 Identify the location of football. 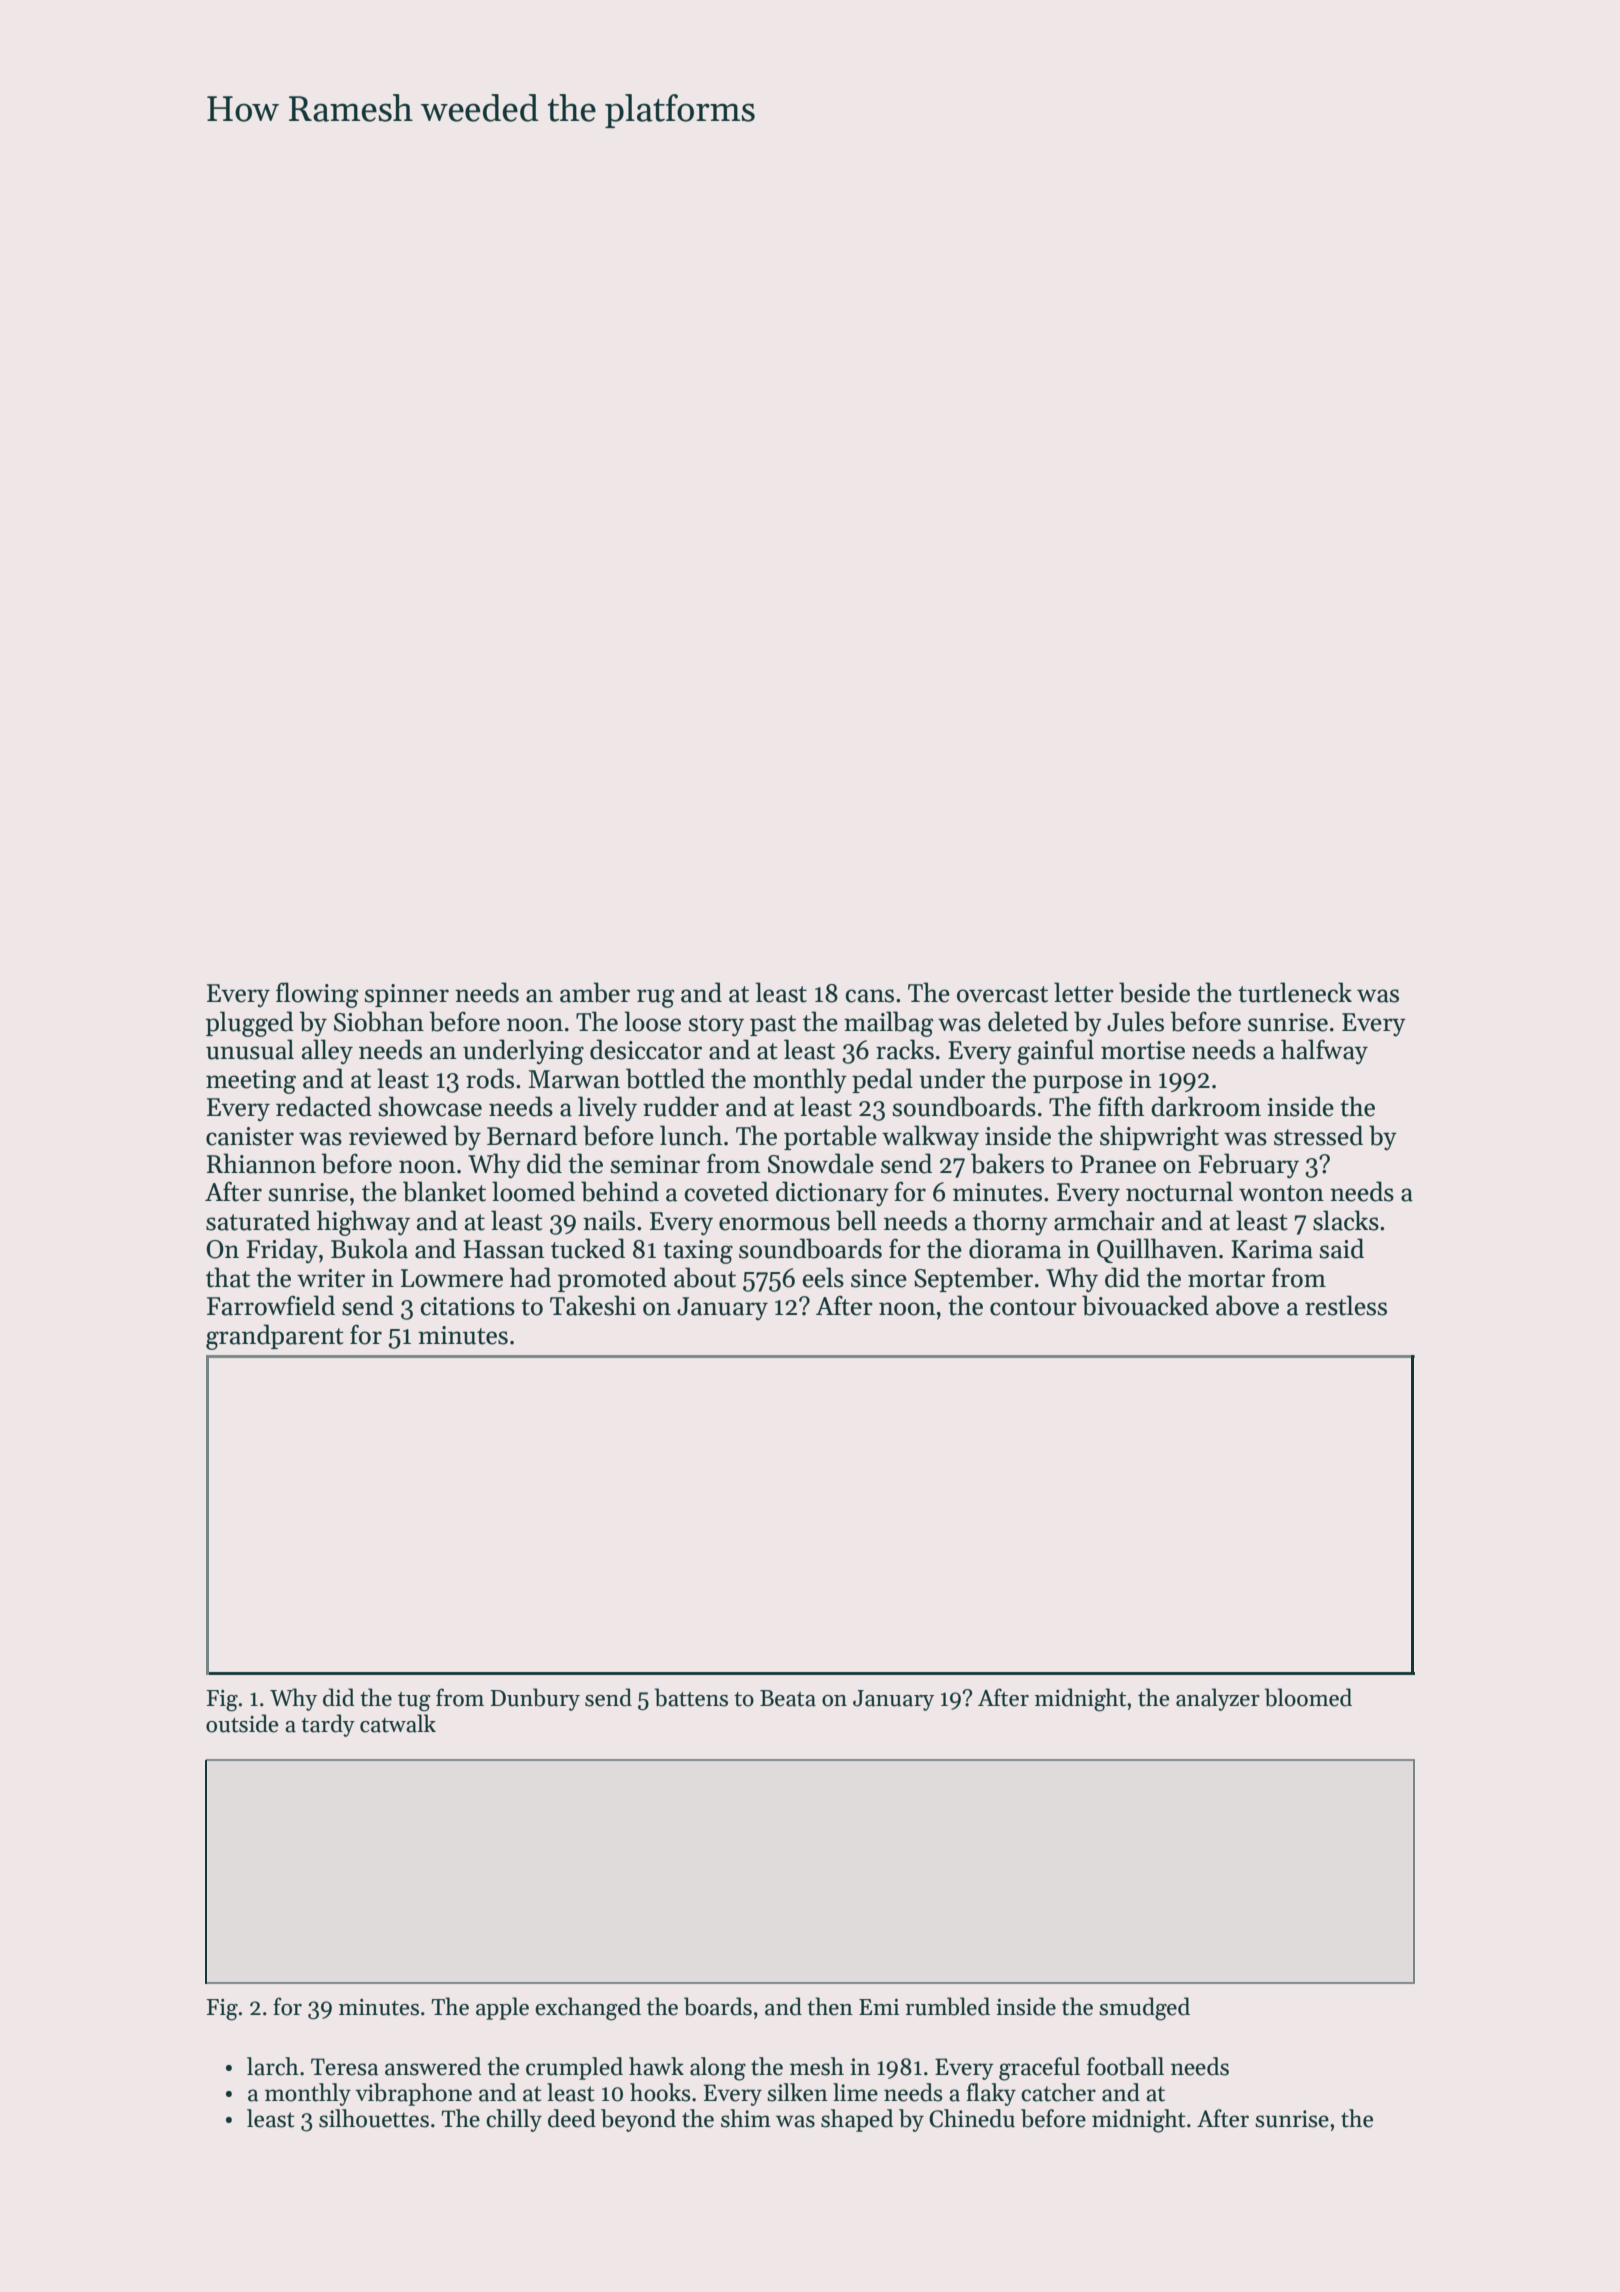
(1125, 2066).
